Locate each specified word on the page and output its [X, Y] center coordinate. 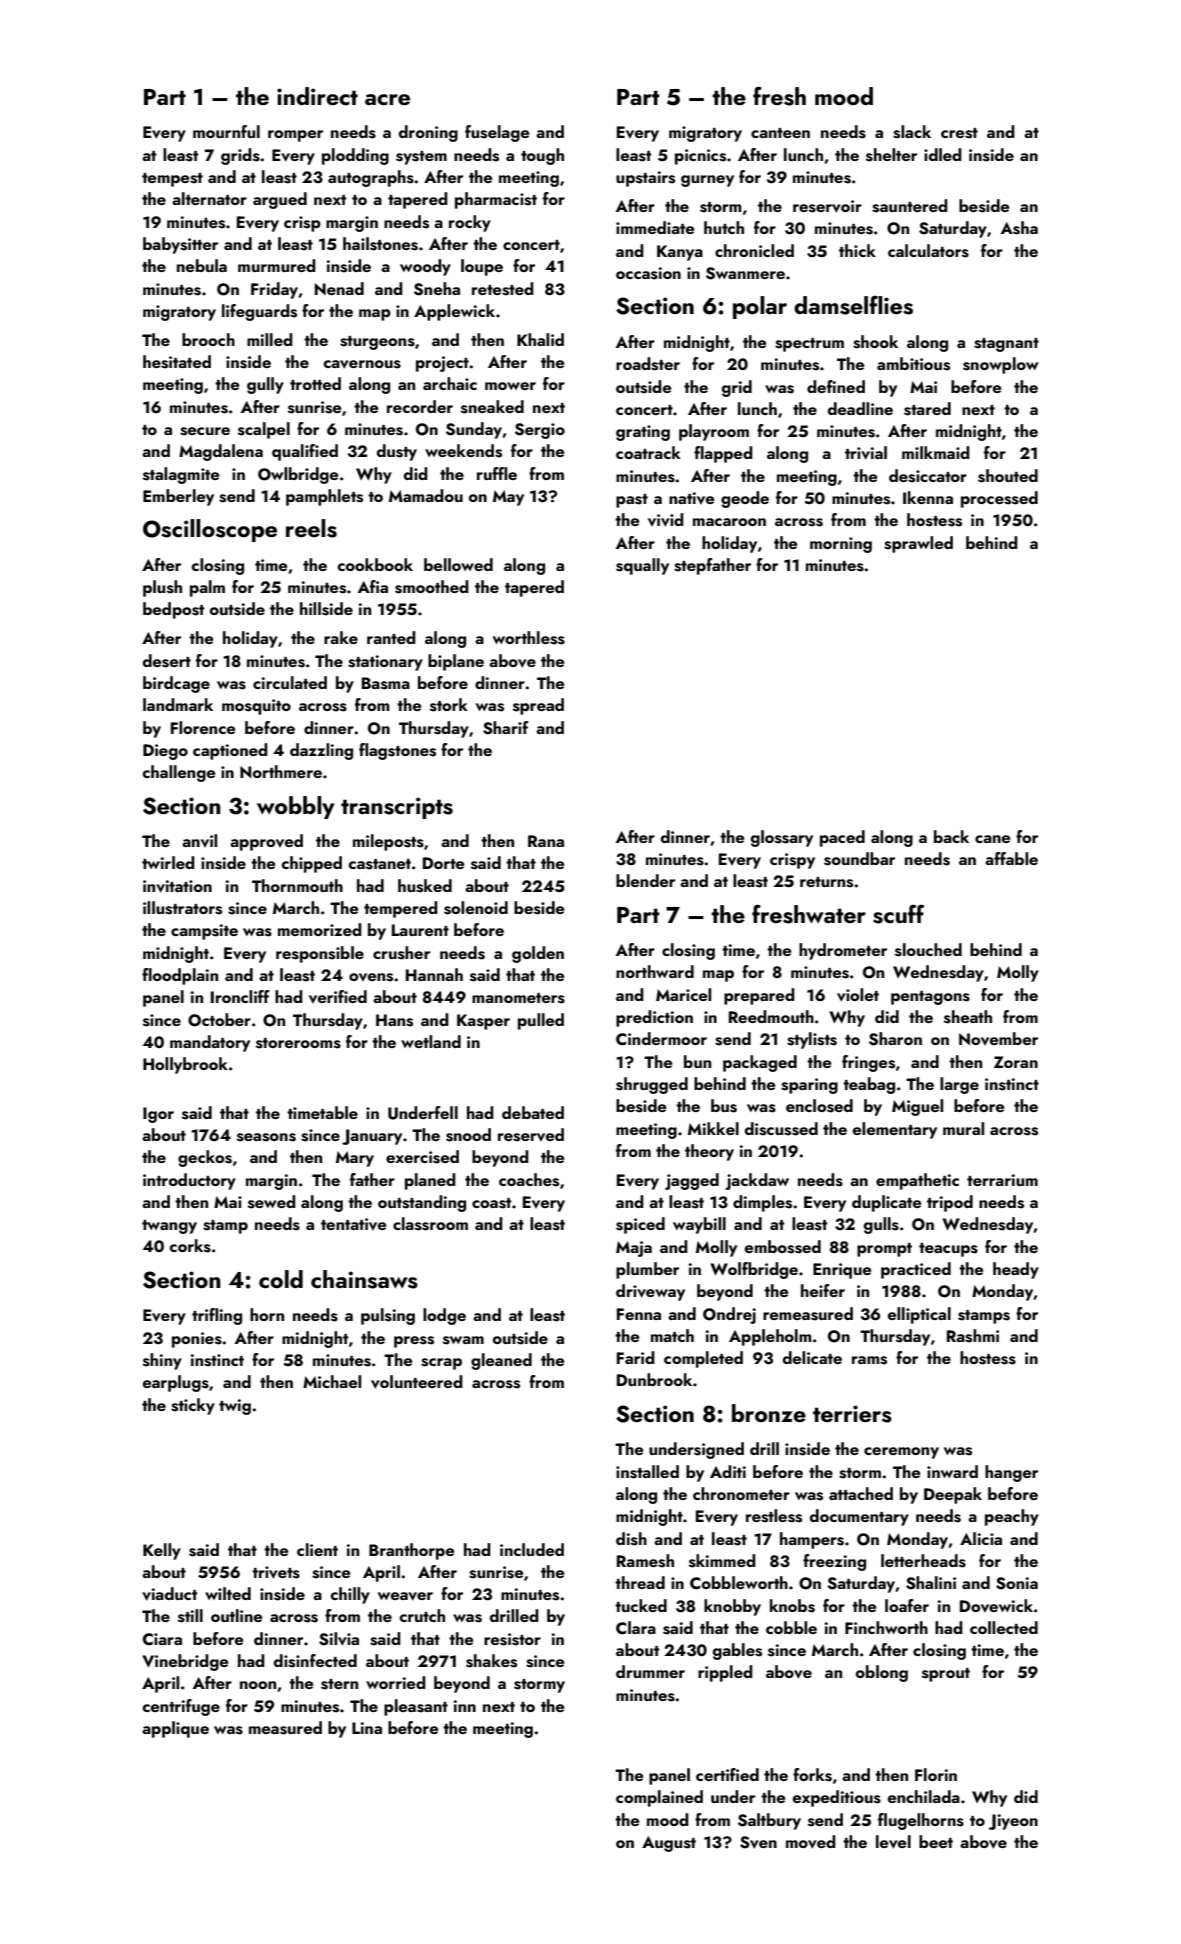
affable [1011, 858]
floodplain [180, 976]
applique [175, 1729]
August [669, 1844]
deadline [860, 408]
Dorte [443, 863]
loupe [482, 267]
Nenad [339, 288]
